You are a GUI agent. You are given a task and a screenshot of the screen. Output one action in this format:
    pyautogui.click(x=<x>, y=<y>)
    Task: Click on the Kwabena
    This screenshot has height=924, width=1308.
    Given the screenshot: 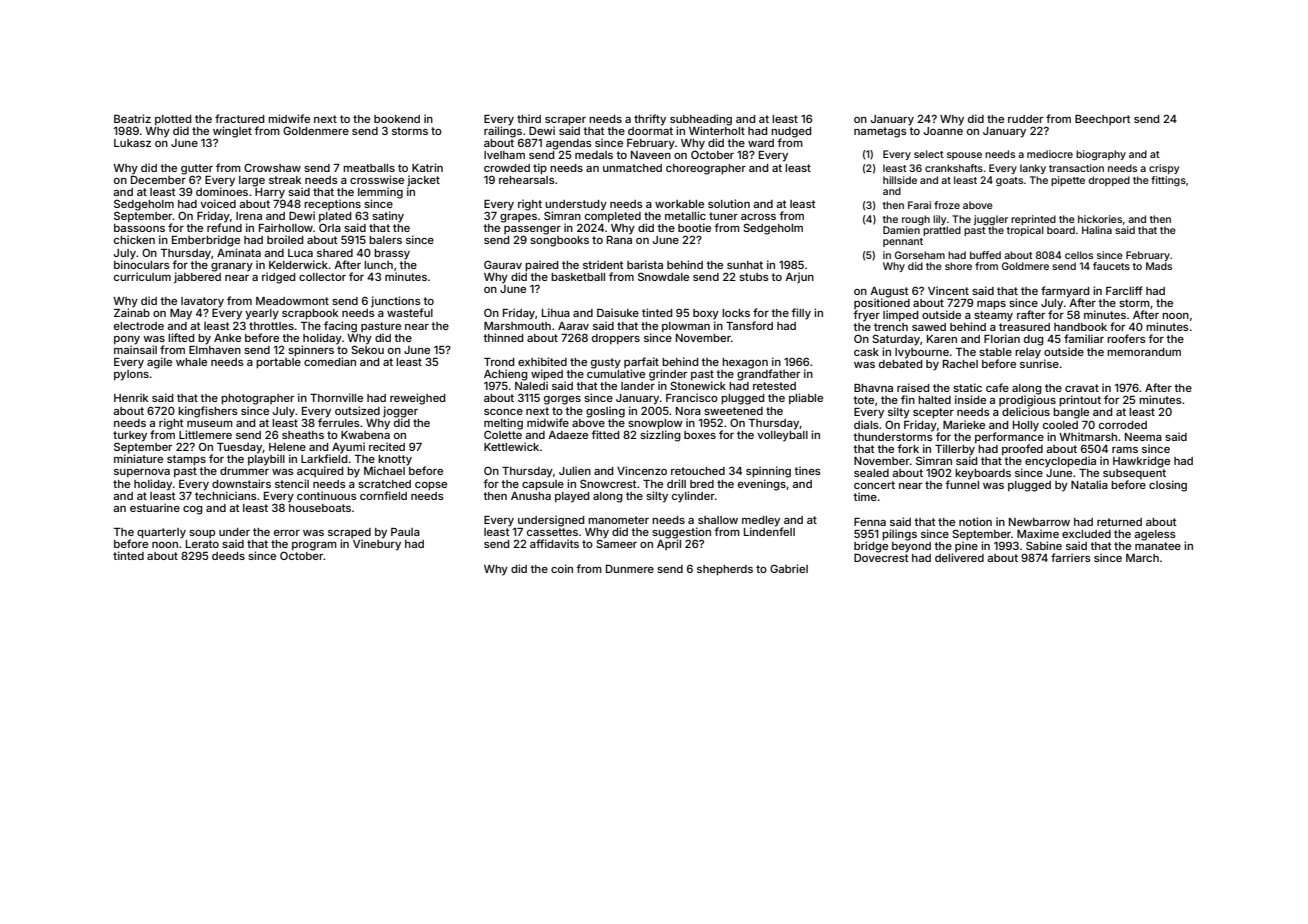 What is the action you would take?
    pyautogui.click(x=365, y=435)
